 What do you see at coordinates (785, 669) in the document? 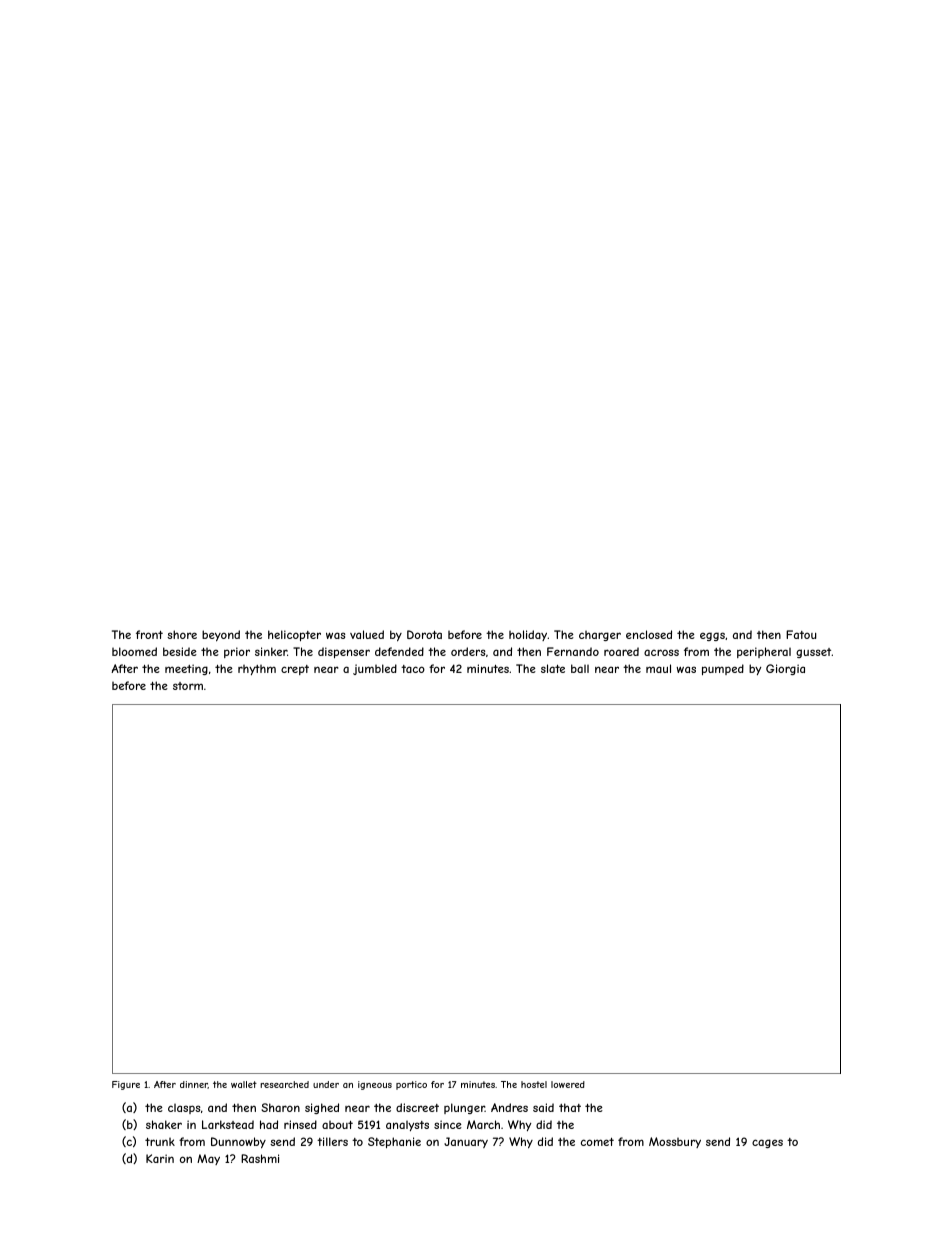
I see `Giorgia` at bounding box center [785, 669].
